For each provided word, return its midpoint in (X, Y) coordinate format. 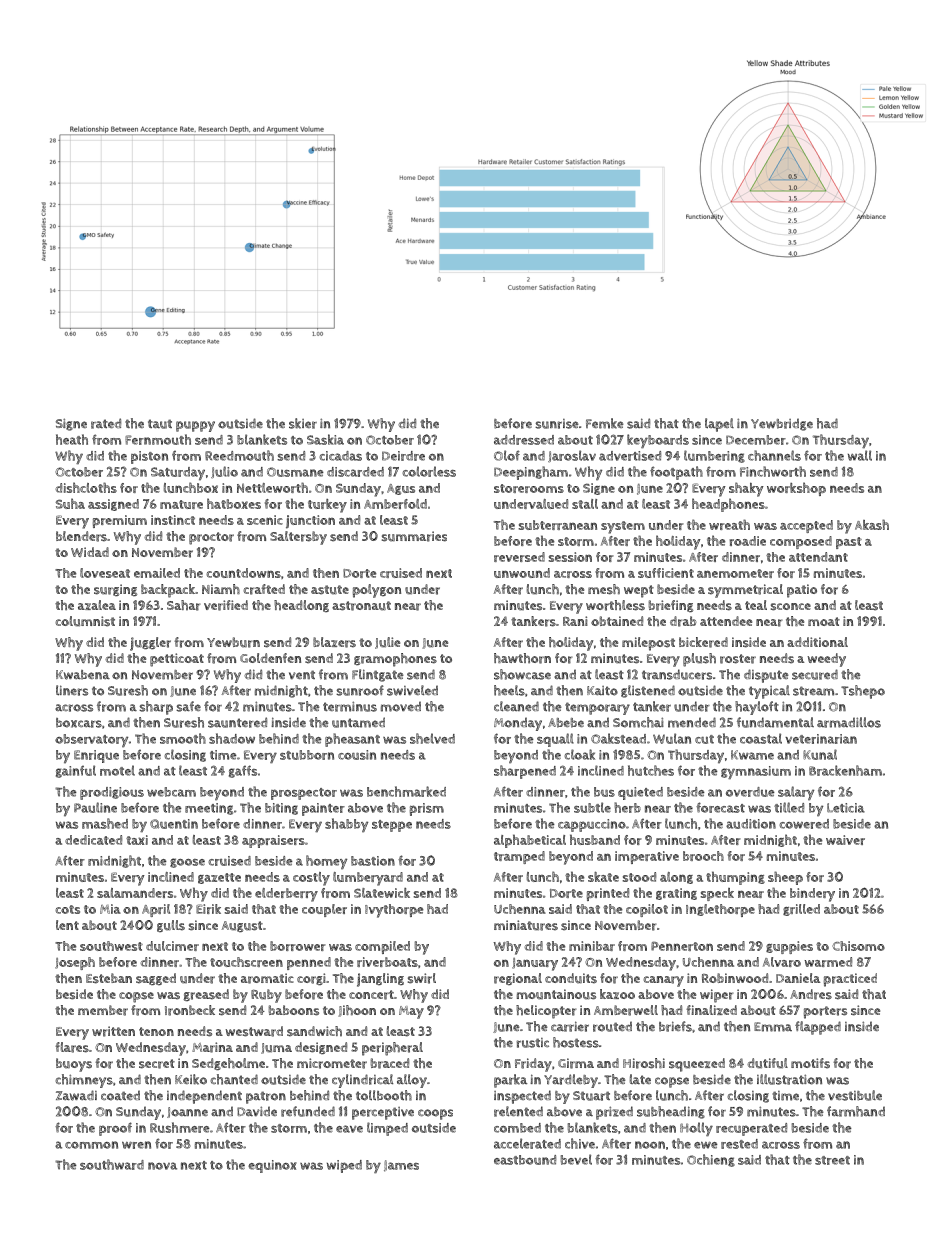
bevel (576, 1159)
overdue (750, 792)
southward (112, 1164)
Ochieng (711, 1160)
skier (303, 423)
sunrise (557, 424)
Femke (605, 423)
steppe (392, 826)
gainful (76, 771)
